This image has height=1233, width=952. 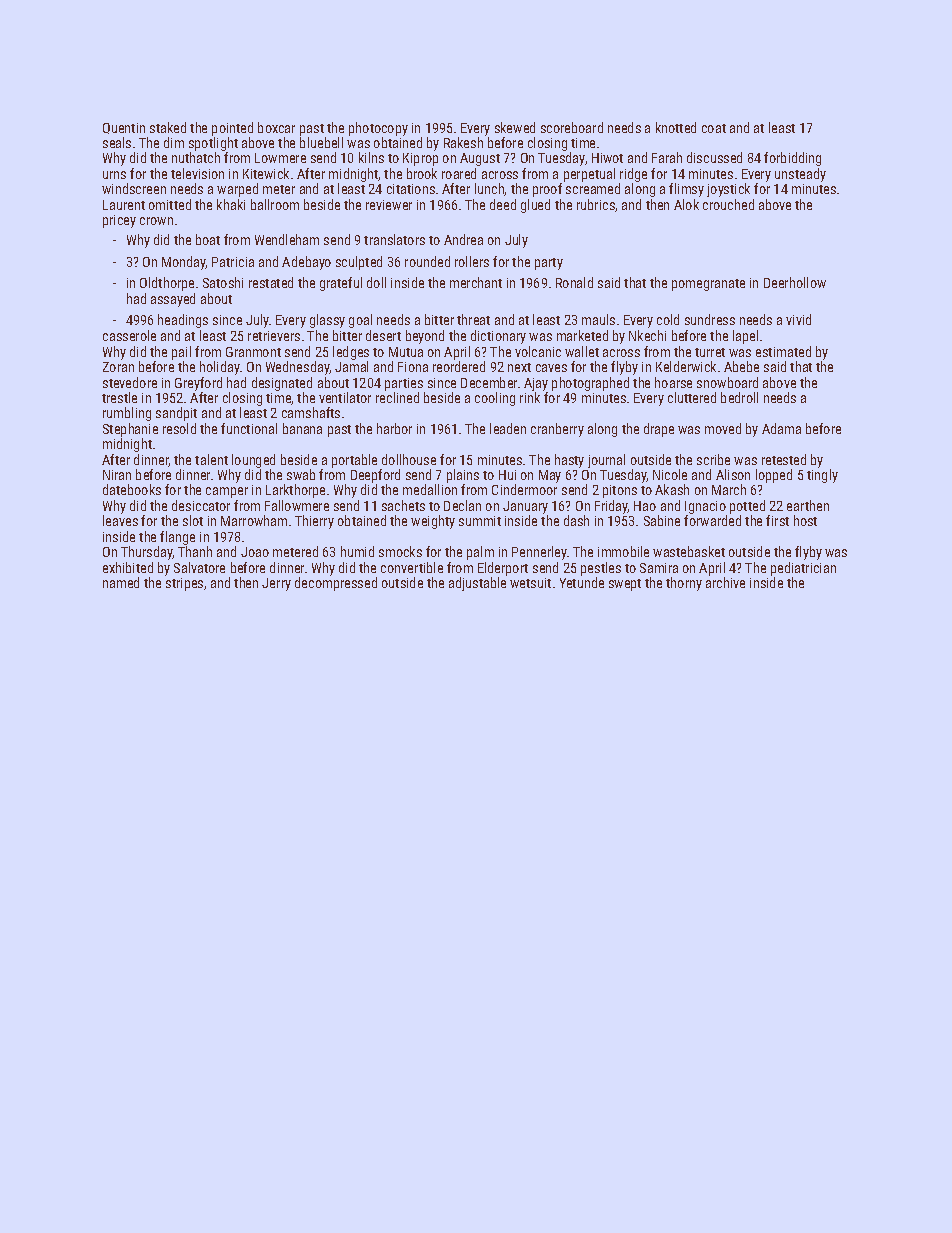 I want to click on Farah, so click(x=667, y=157).
